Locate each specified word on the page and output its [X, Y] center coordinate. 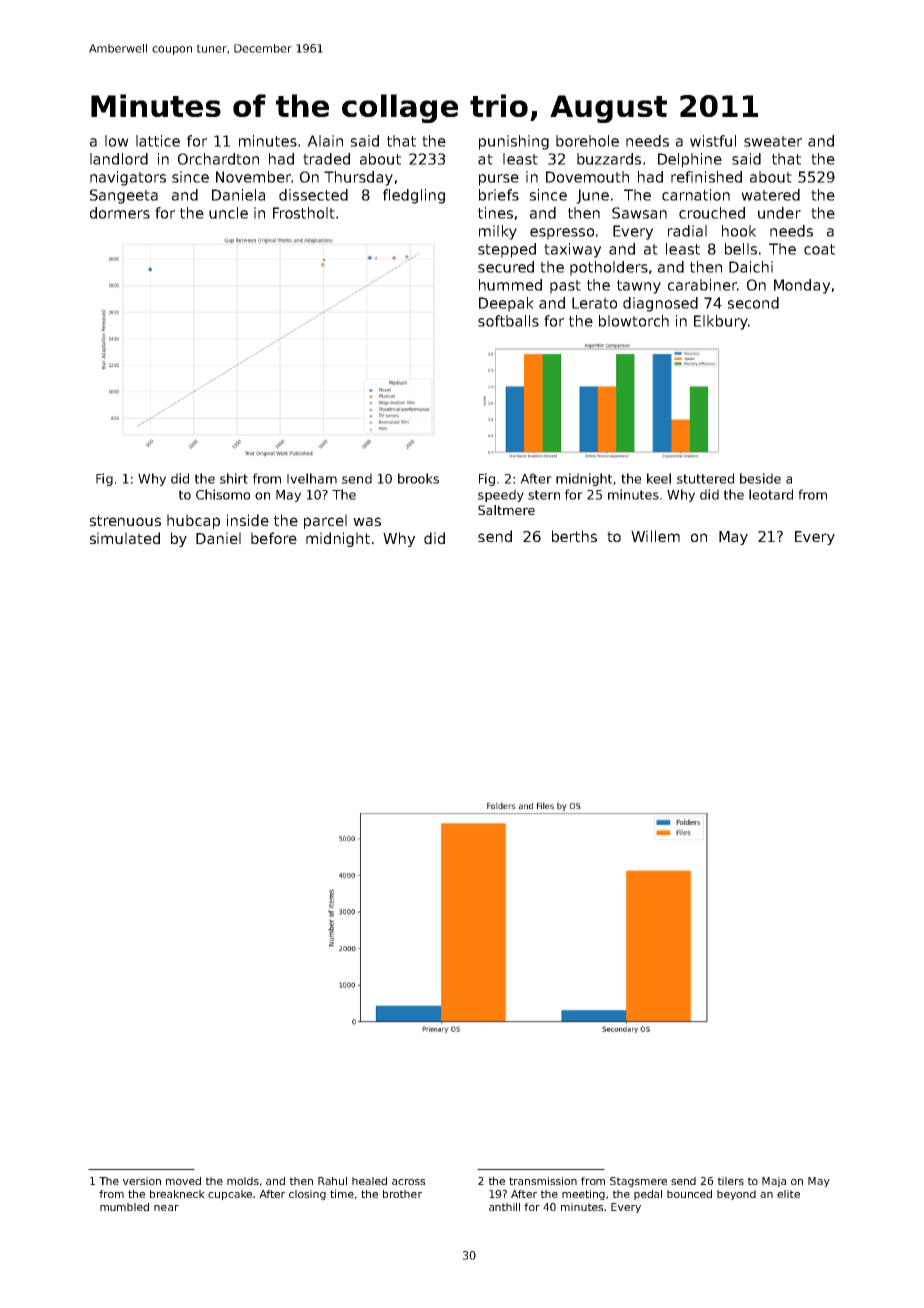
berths [574, 536]
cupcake [230, 1195]
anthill [504, 1207]
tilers [731, 1181]
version [142, 1181]
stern [544, 495]
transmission [543, 1181]
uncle [228, 213]
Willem [655, 536]
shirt [234, 478]
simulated [125, 538]
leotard [771, 494]
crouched [712, 213]
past [565, 287]
